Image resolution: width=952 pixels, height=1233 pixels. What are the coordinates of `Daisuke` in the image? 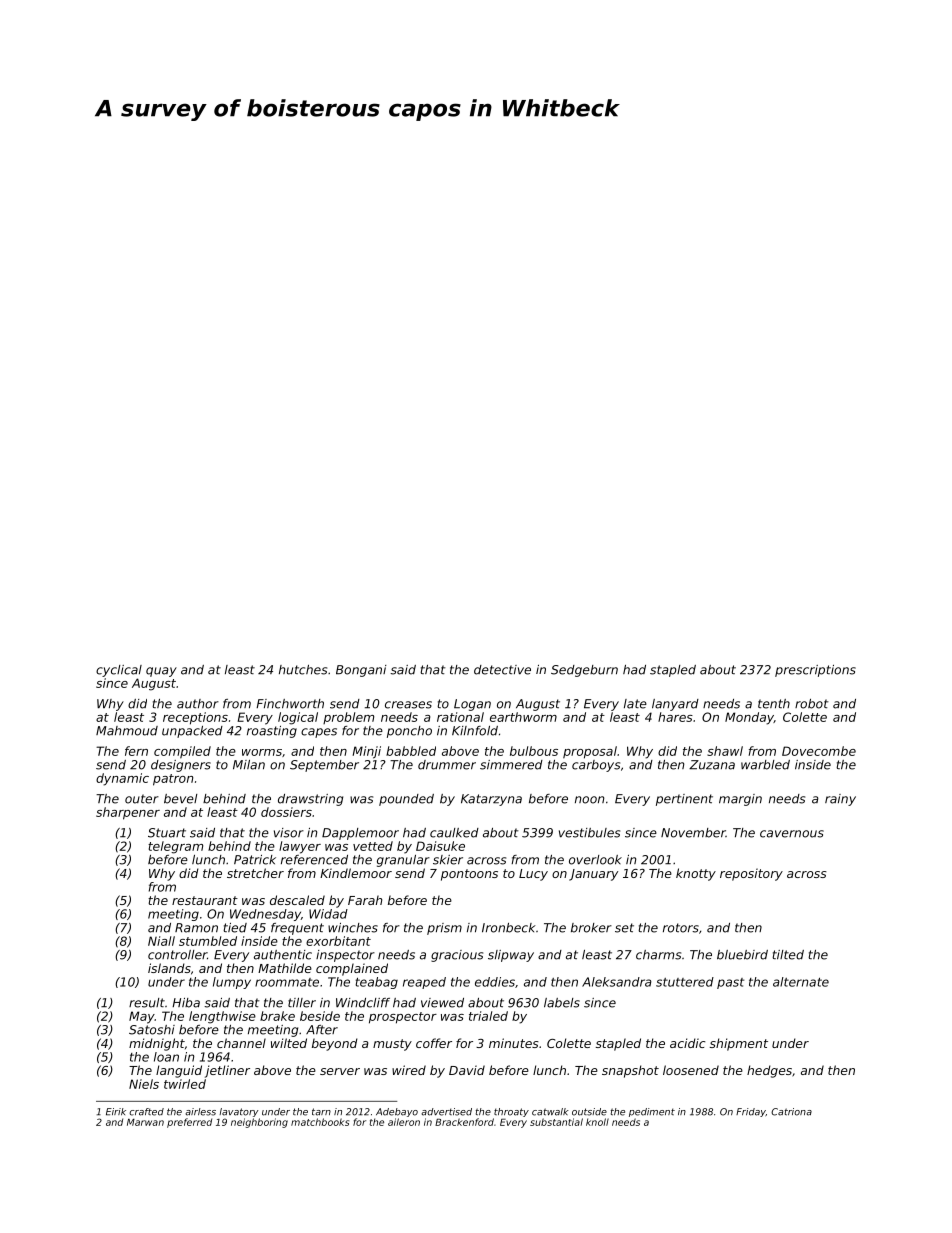 It's located at (440, 846).
